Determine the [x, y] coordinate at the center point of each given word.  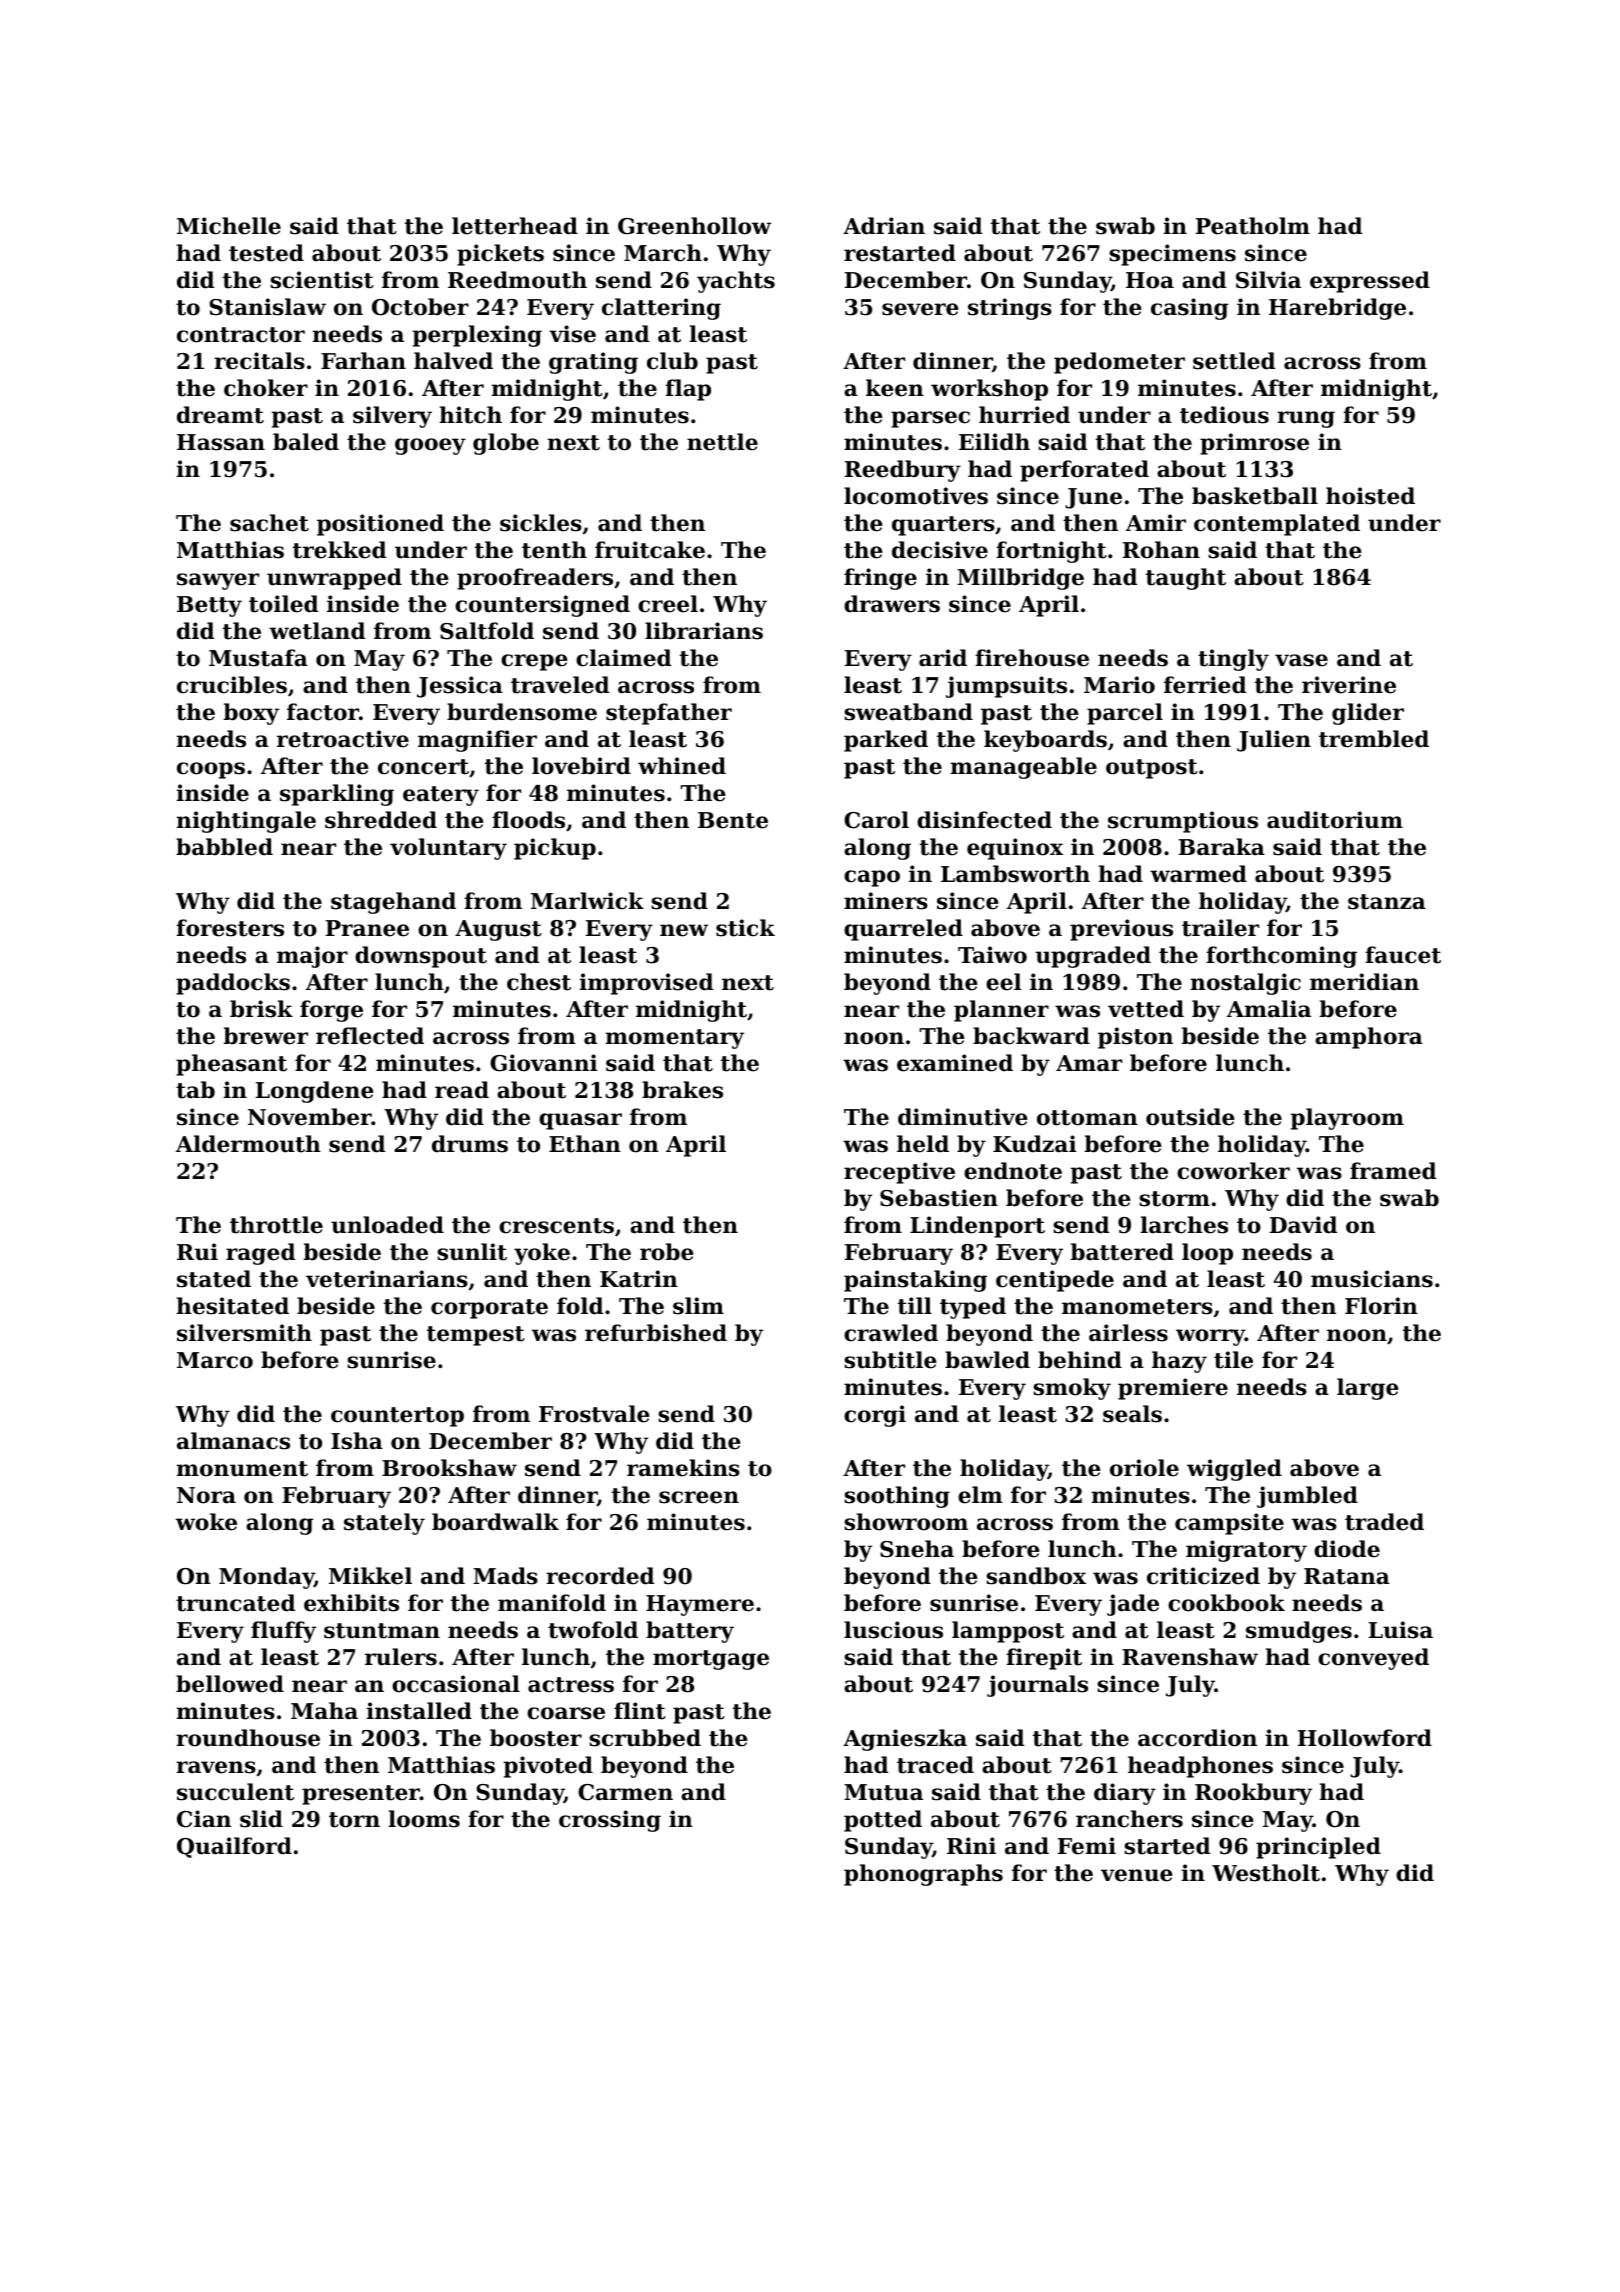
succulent [235, 1792]
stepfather [669, 714]
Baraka [1222, 847]
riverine [1349, 685]
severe [920, 309]
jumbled [1307, 1497]
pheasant [231, 1065]
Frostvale [594, 1414]
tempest [476, 1336]
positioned [380, 525]
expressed [1370, 282]
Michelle [229, 226]
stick [745, 928]
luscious [893, 1630]
